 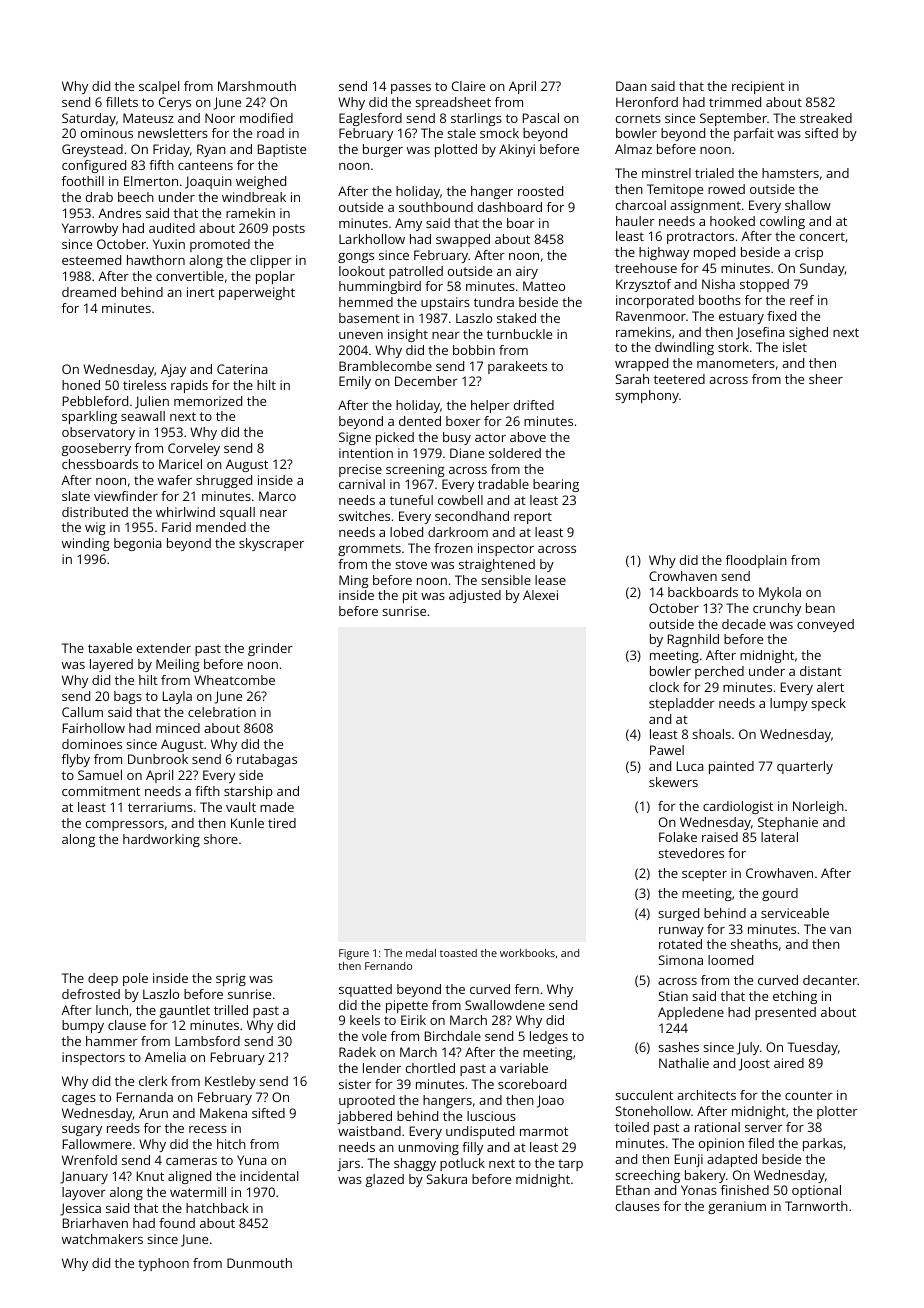 What do you see at coordinates (407, 1006) in the screenshot?
I see `pipette` at bounding box center [407, 1006].
